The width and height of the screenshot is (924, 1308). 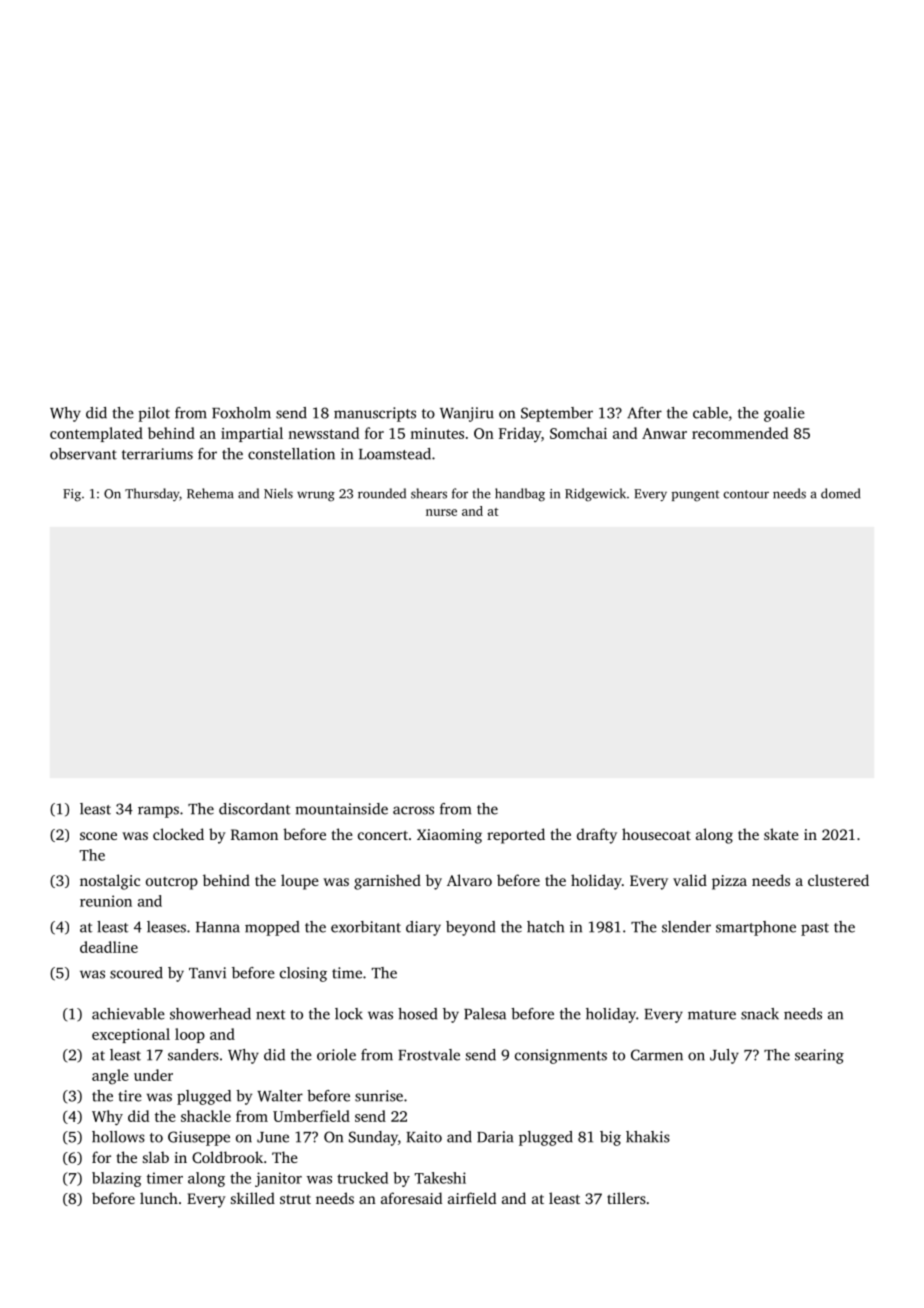 What do you see at coordinates (648, 1137) in the screenshot?
I see `khakis` at bounding box center [648, 1137].
